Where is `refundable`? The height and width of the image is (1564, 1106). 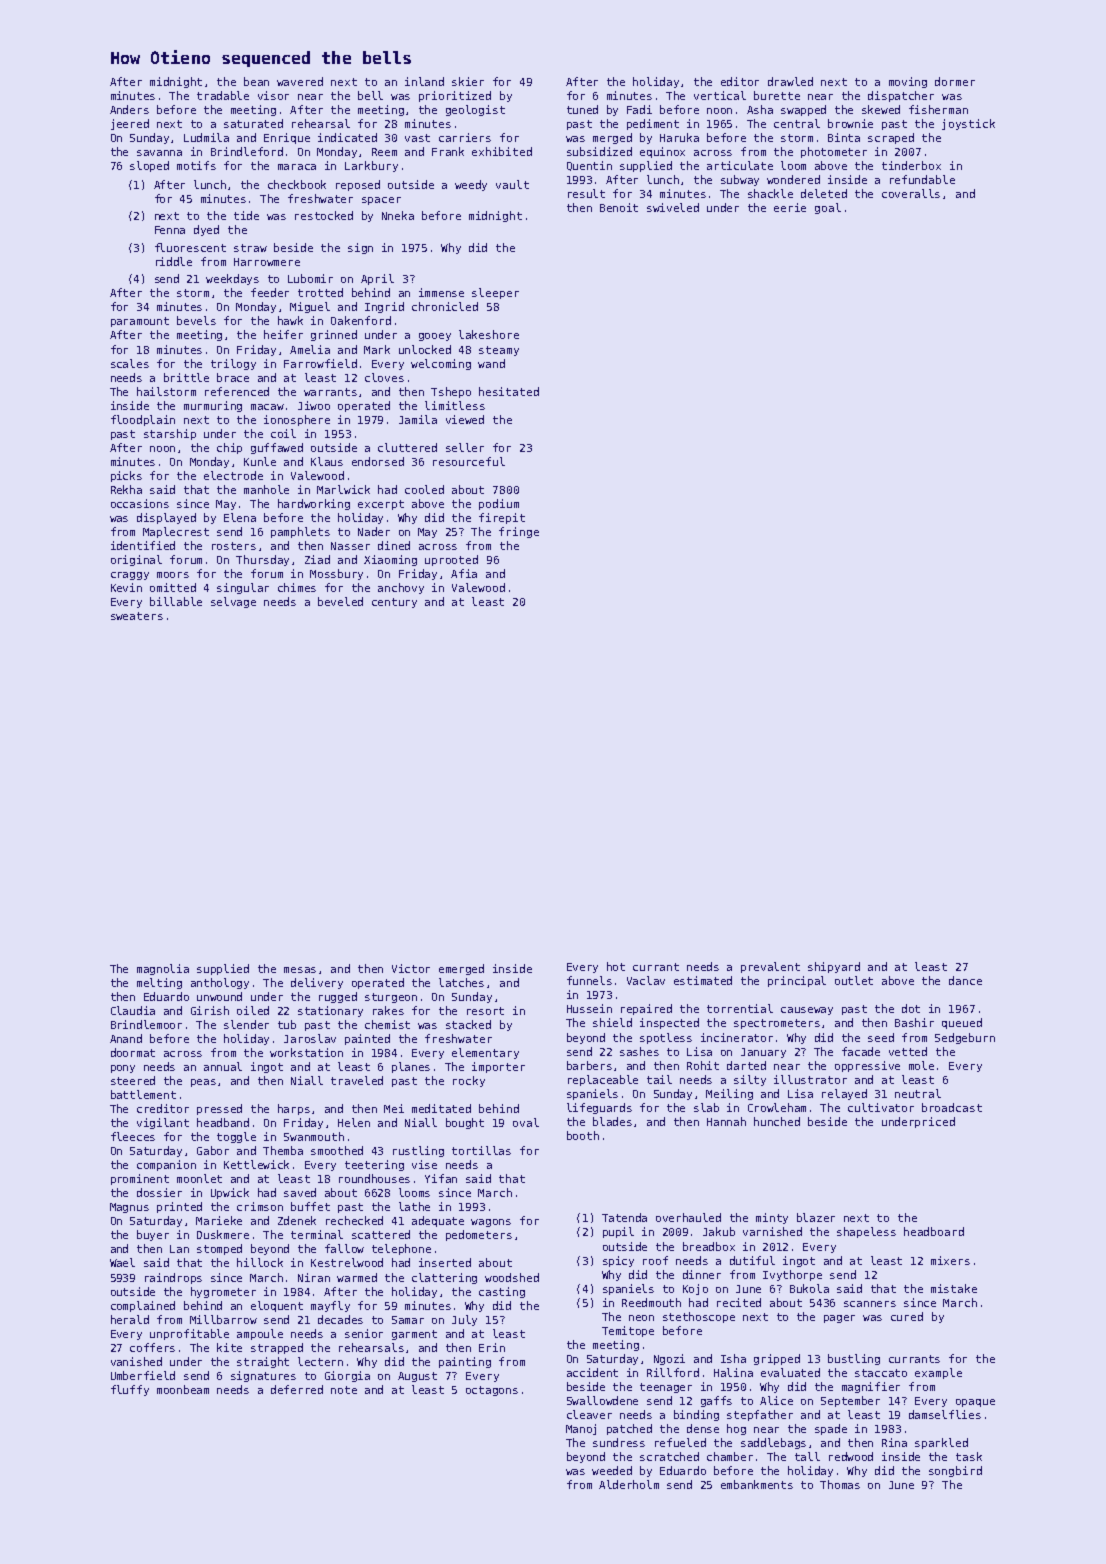 refundable is located at coordinates (922, 179).
